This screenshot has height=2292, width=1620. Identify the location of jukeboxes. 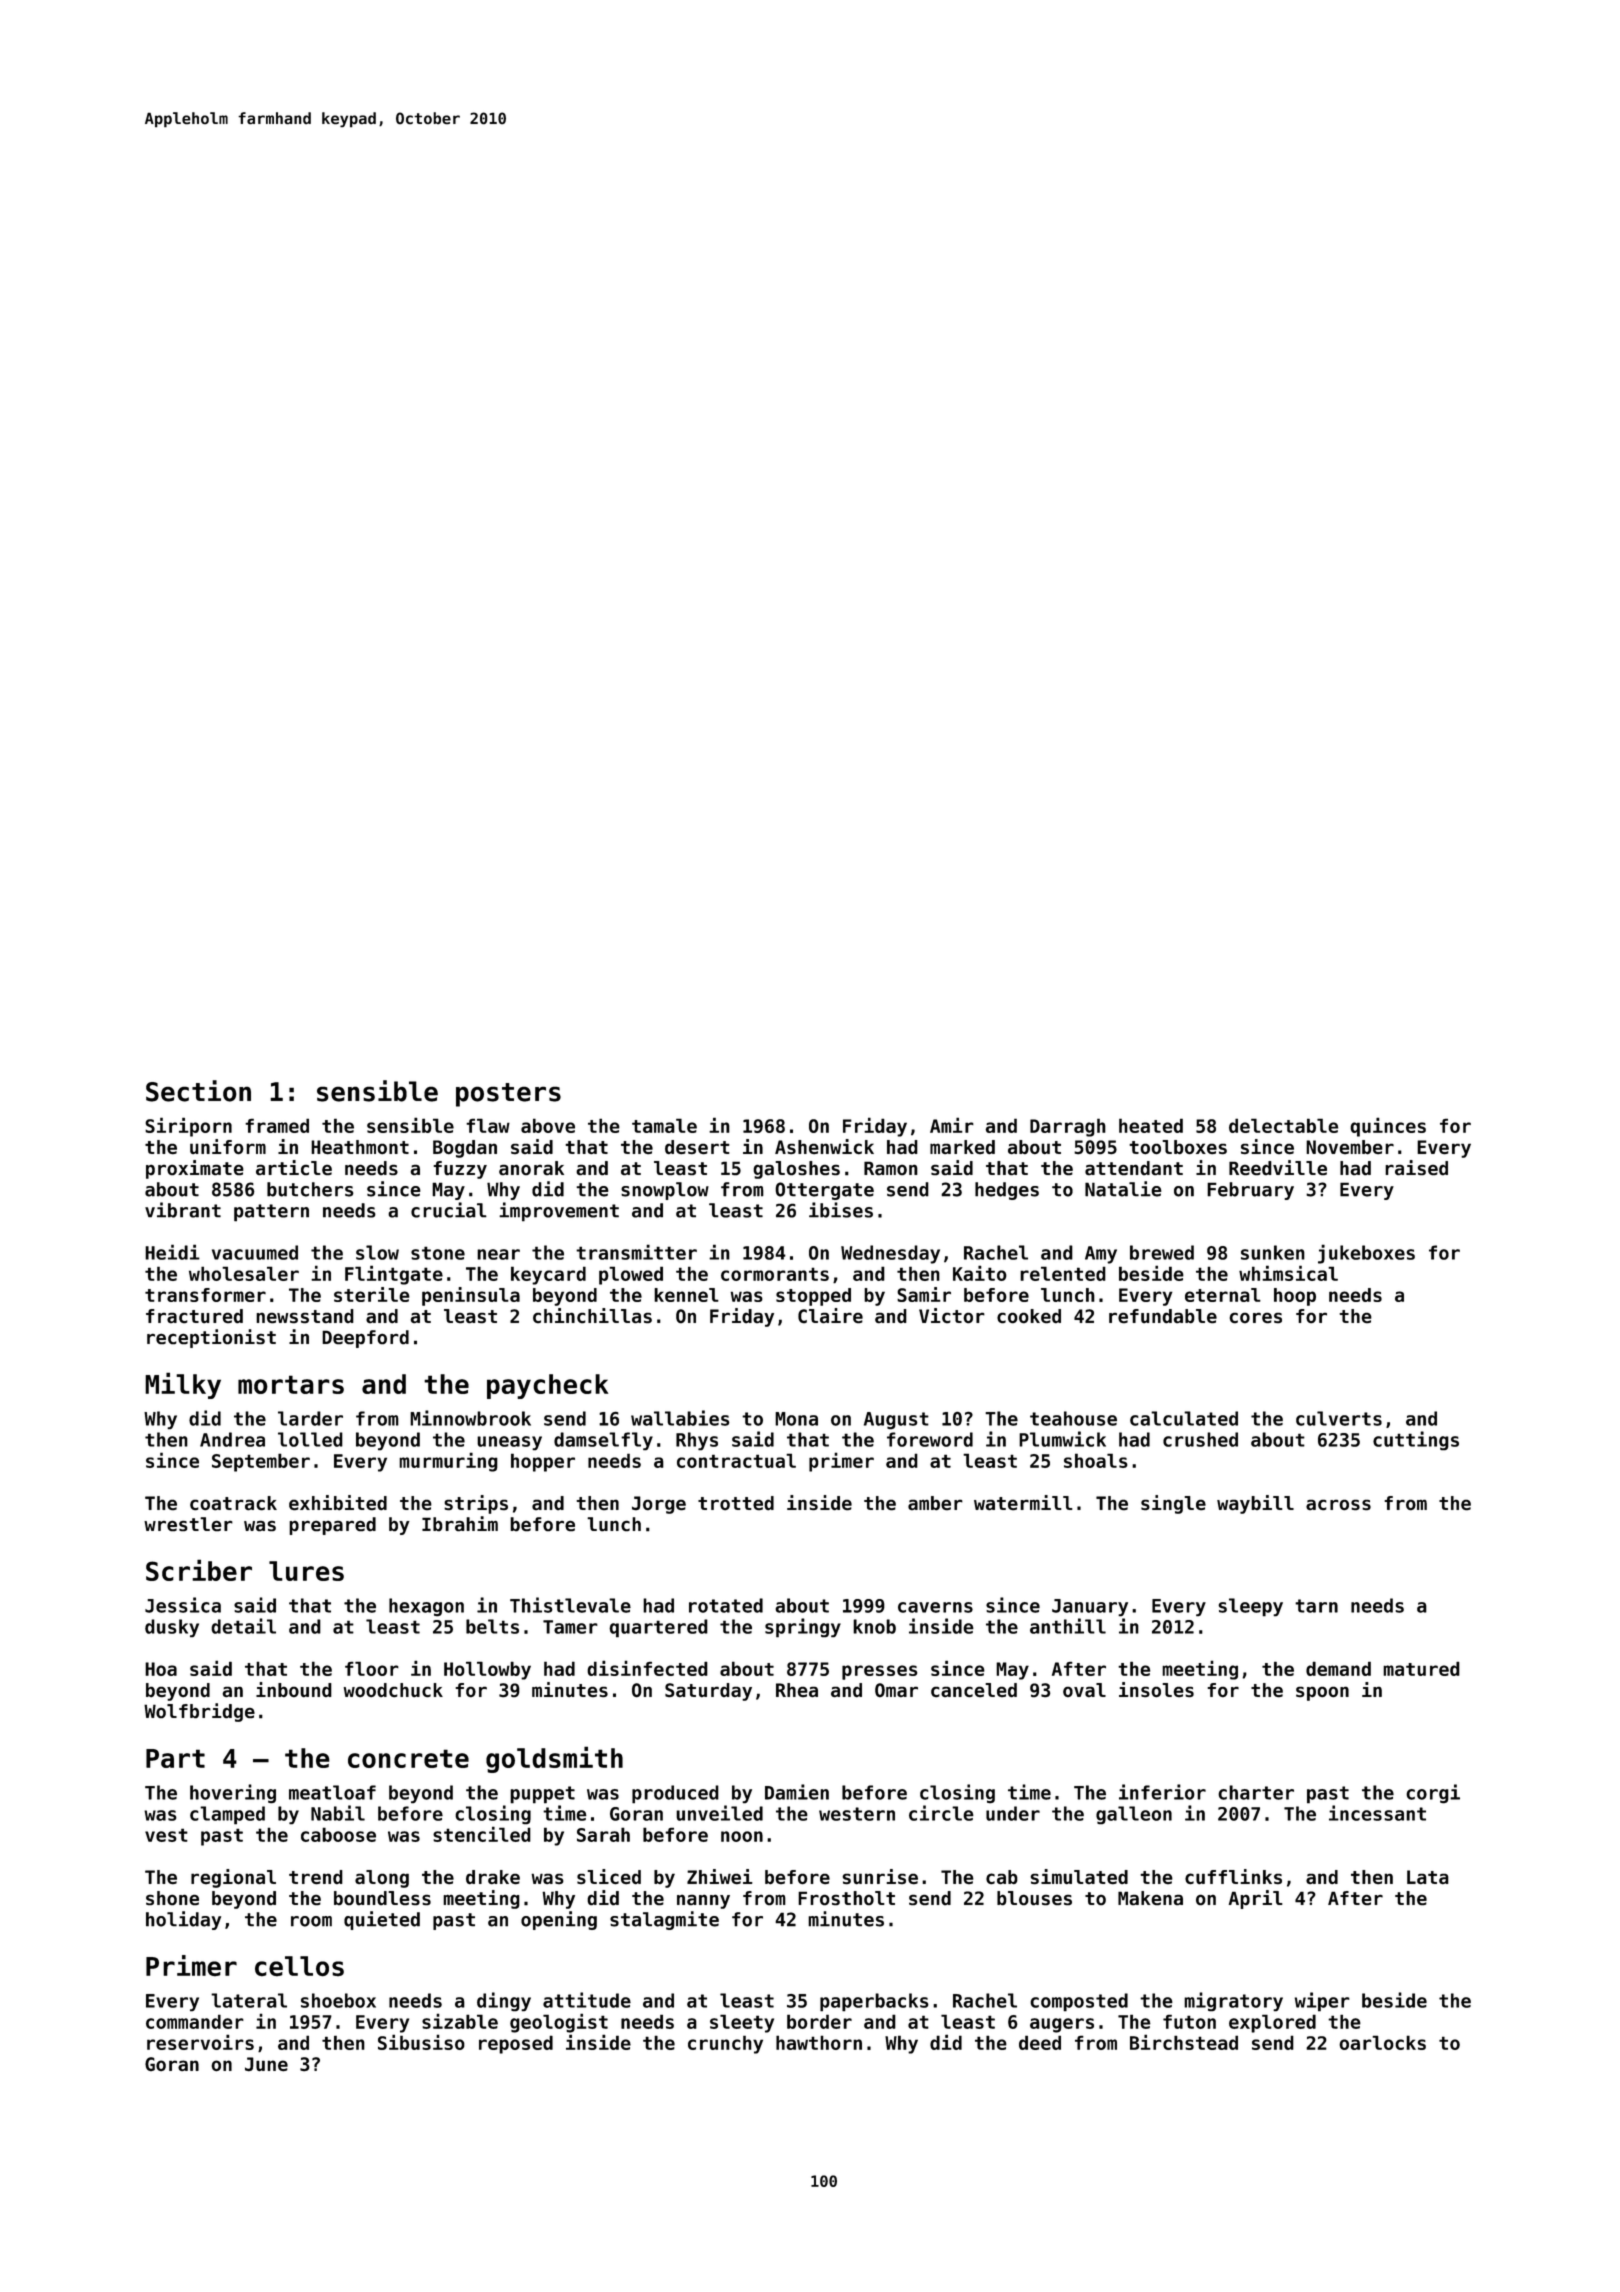
(1366, 1254).
